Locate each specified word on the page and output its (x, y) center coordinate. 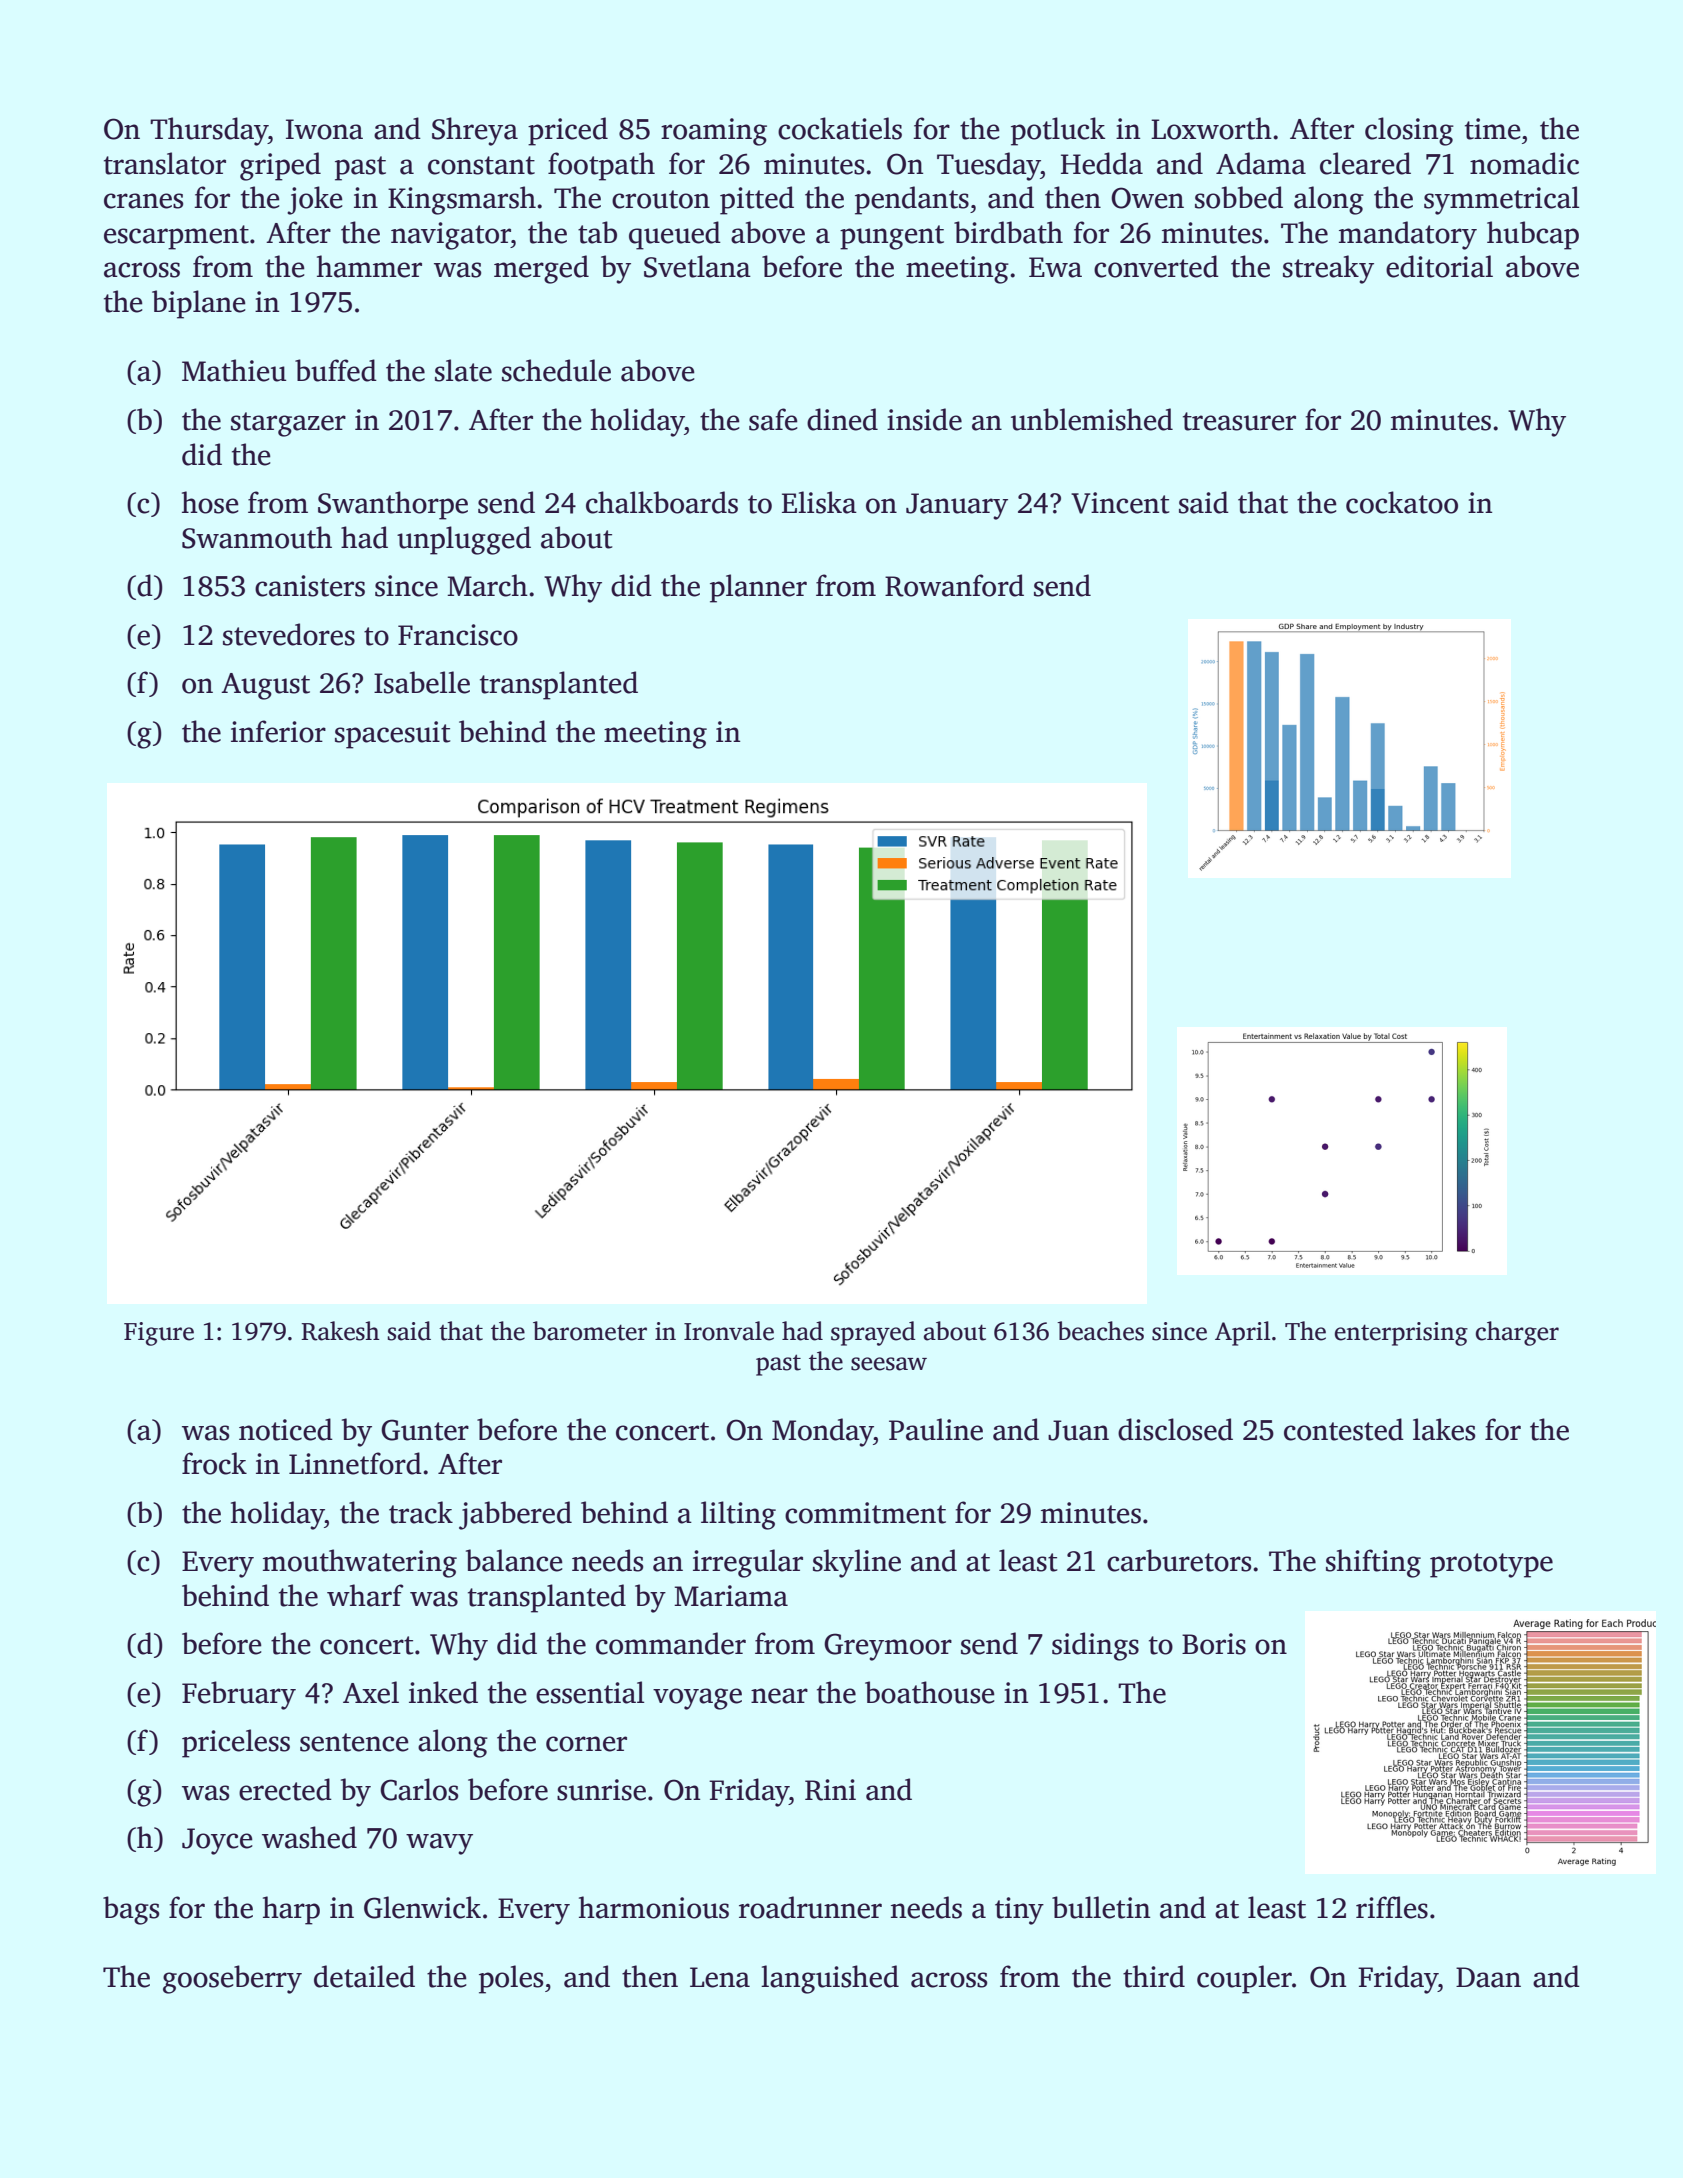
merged (541, 269)
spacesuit (393, 735)
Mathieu (234, 370)
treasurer (1239, 421)
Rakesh (340, 1331)
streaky (1328, 269)
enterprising (1401, 1334)
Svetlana (697, 266)
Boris (1214, 1644)
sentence (354, 1742)
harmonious (654, 1907)
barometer (590, 1331)
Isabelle (422, 682)
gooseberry (232, 1979)
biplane (199, 304)
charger (1517, 1333)
